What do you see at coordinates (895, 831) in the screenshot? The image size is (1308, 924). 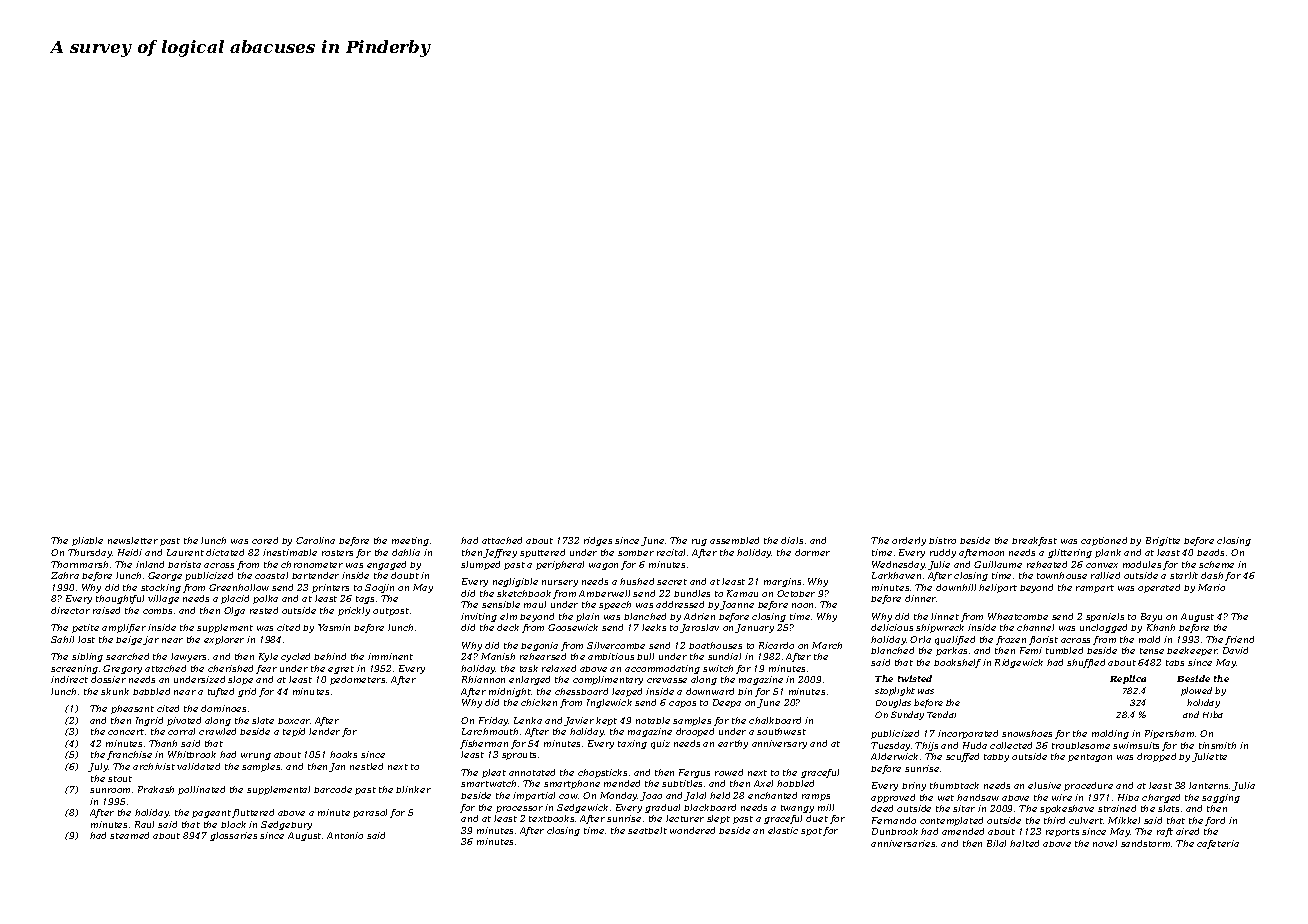 I see `Dunbrook` at bounding box center [895, 831].
